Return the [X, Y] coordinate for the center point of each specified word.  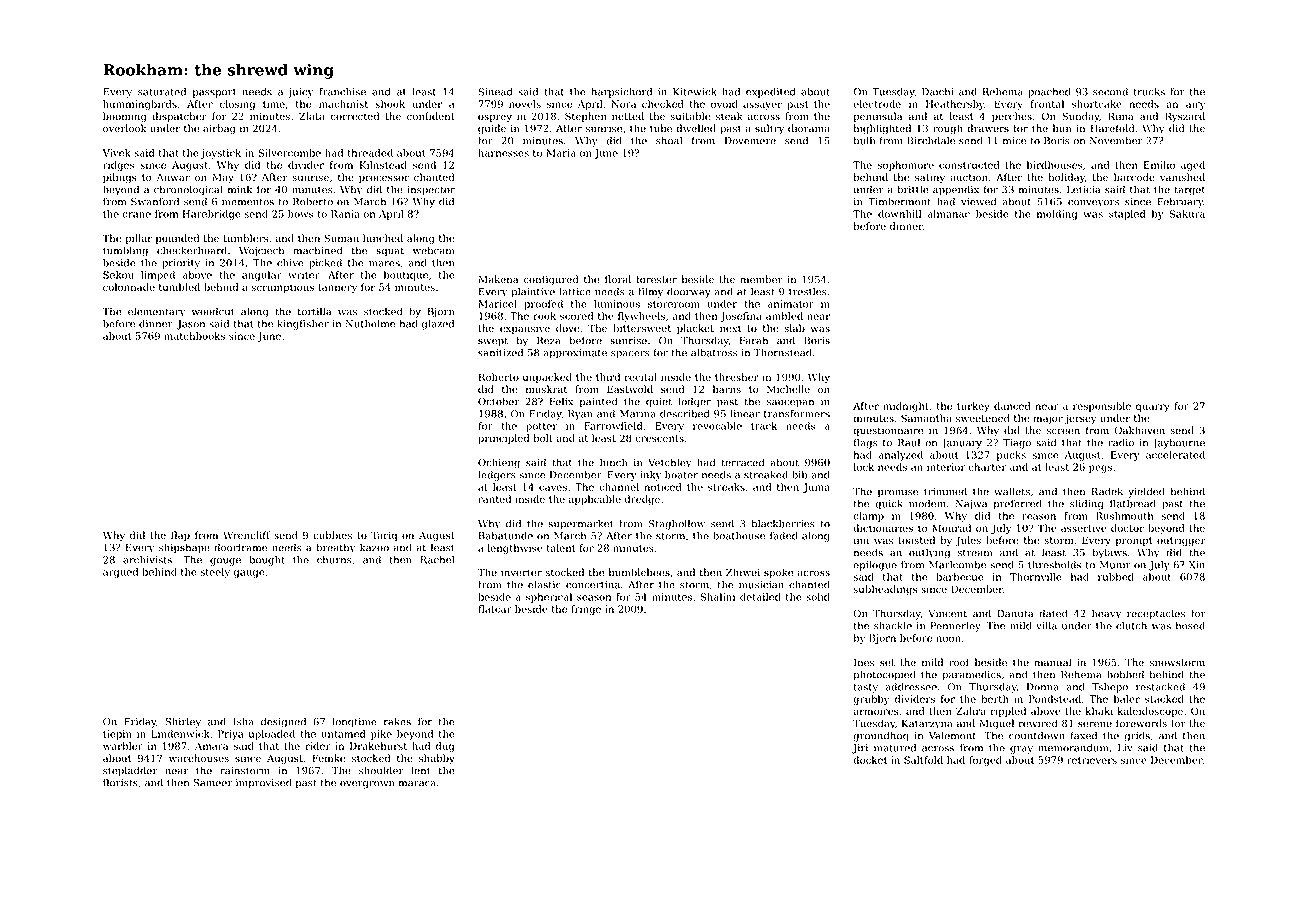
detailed [760, 597]
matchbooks [194, 336]
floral [618, 279]
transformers [797, 414]
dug [445, 747]
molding [1057, 215]
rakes [397, 721]
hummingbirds [140, 105]
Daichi [938, 92]
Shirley [183, 722]
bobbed [1125, 674]
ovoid [724, 104]
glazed [438, 325]
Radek [1107, 491]
